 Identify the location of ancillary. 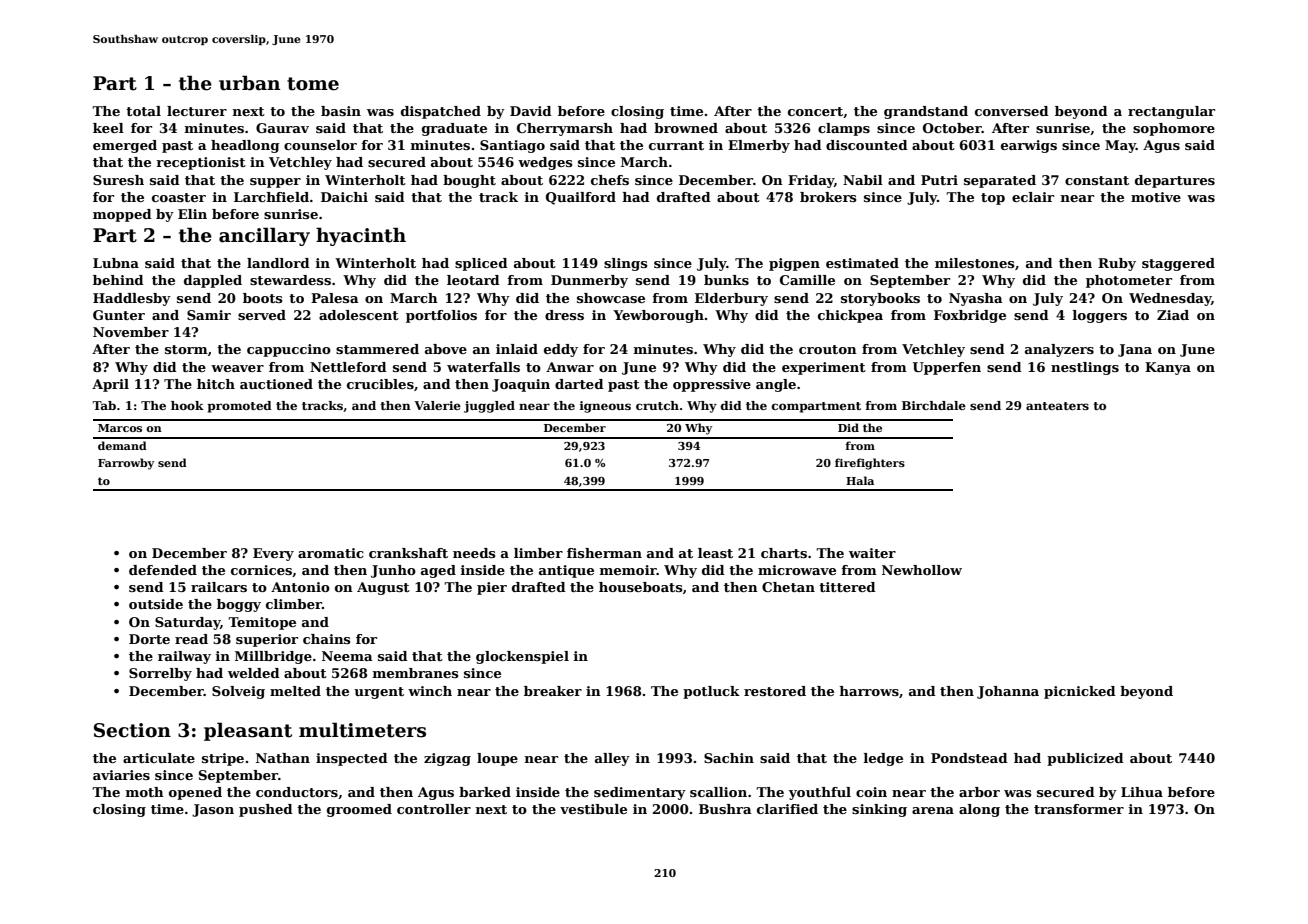
(264, 236).
